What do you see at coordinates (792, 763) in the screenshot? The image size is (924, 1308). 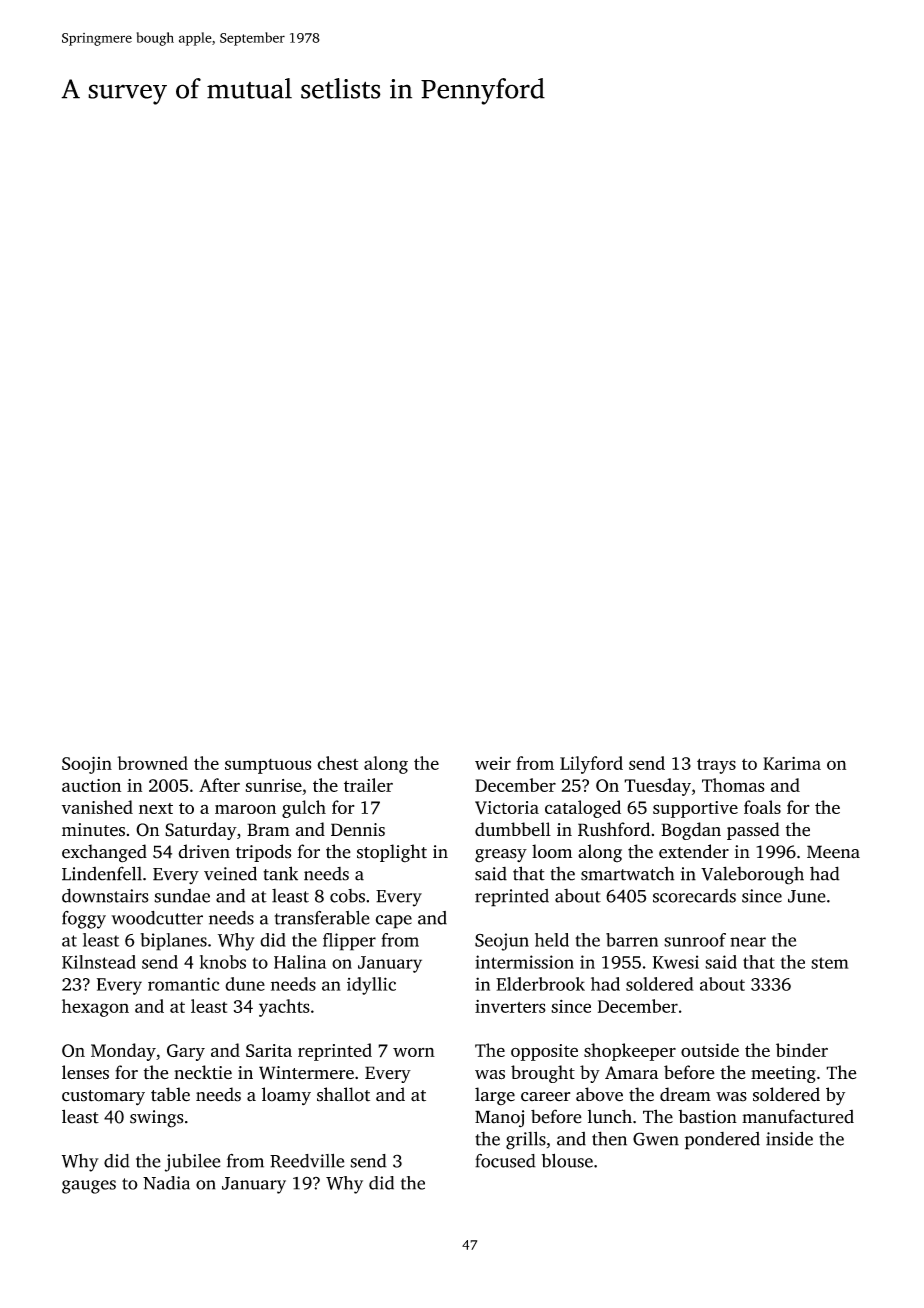 I see `Karima` at bounding box center [792, 763].
